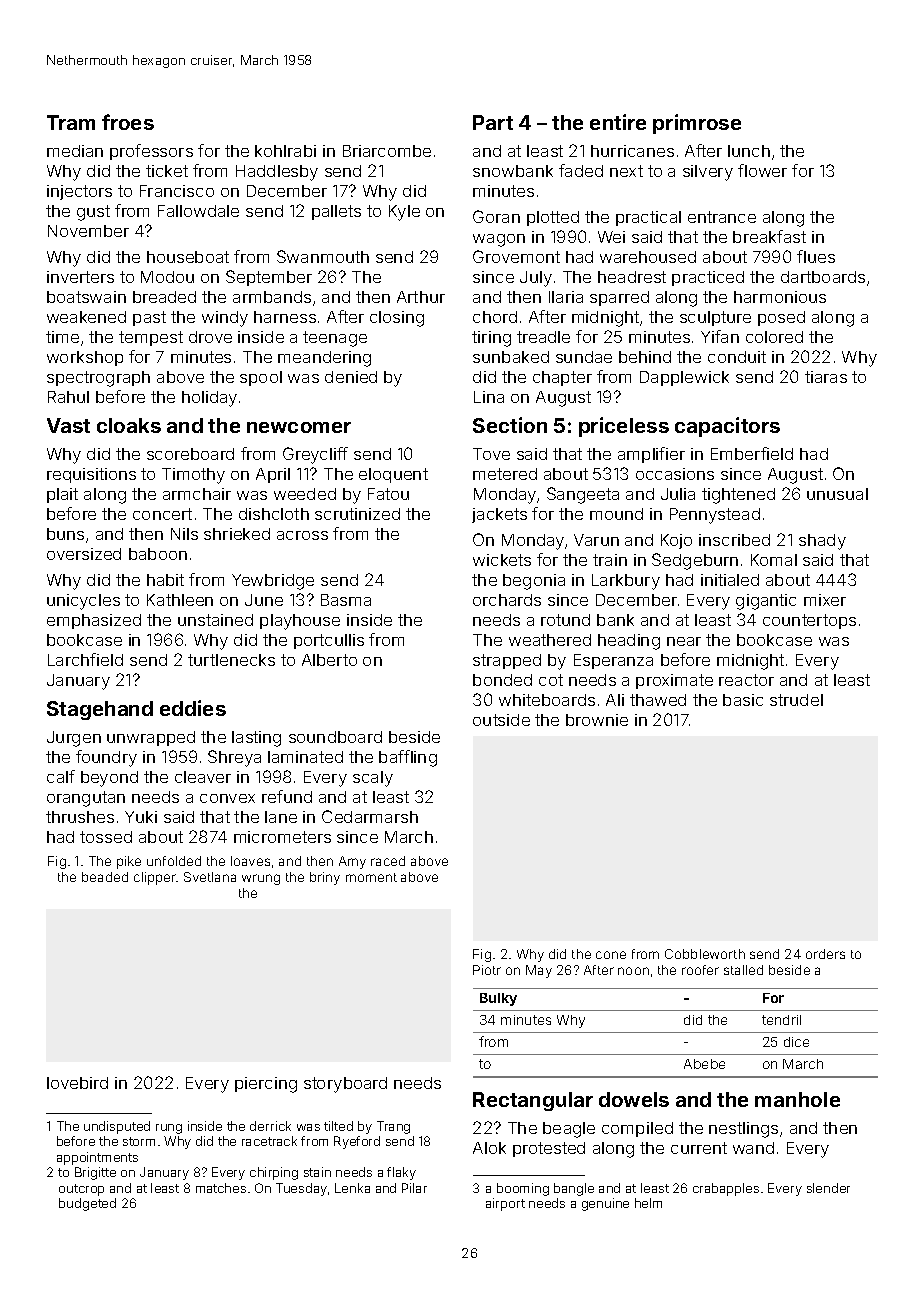 Image resolution: width=924 pixels, height=1308 pixels. I want to click on soundboard, so click(335, 737).
